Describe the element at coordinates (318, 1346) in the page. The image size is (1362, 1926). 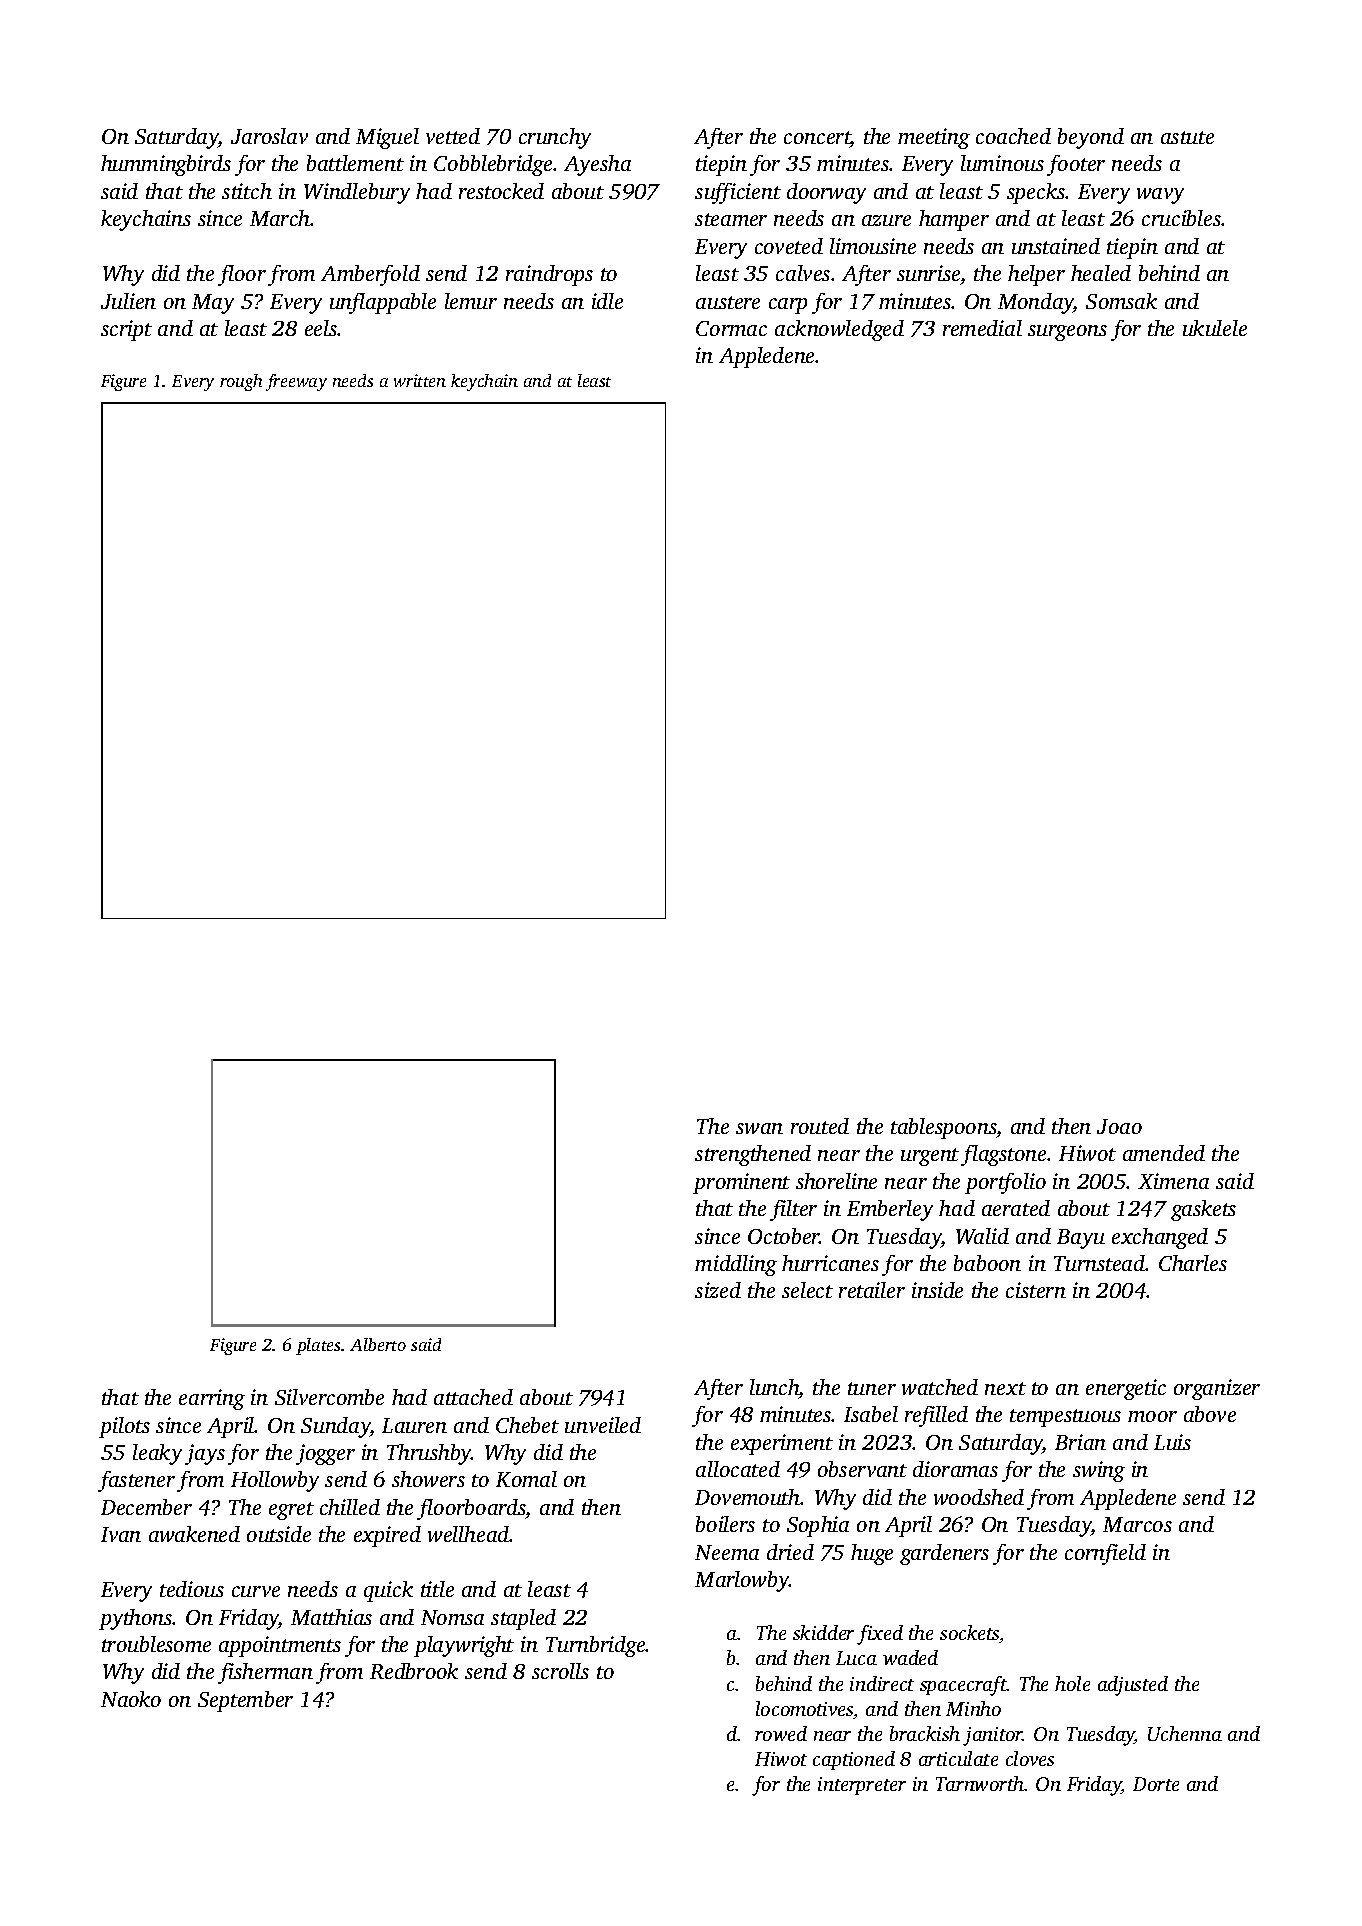
I see `plates` at that location.
